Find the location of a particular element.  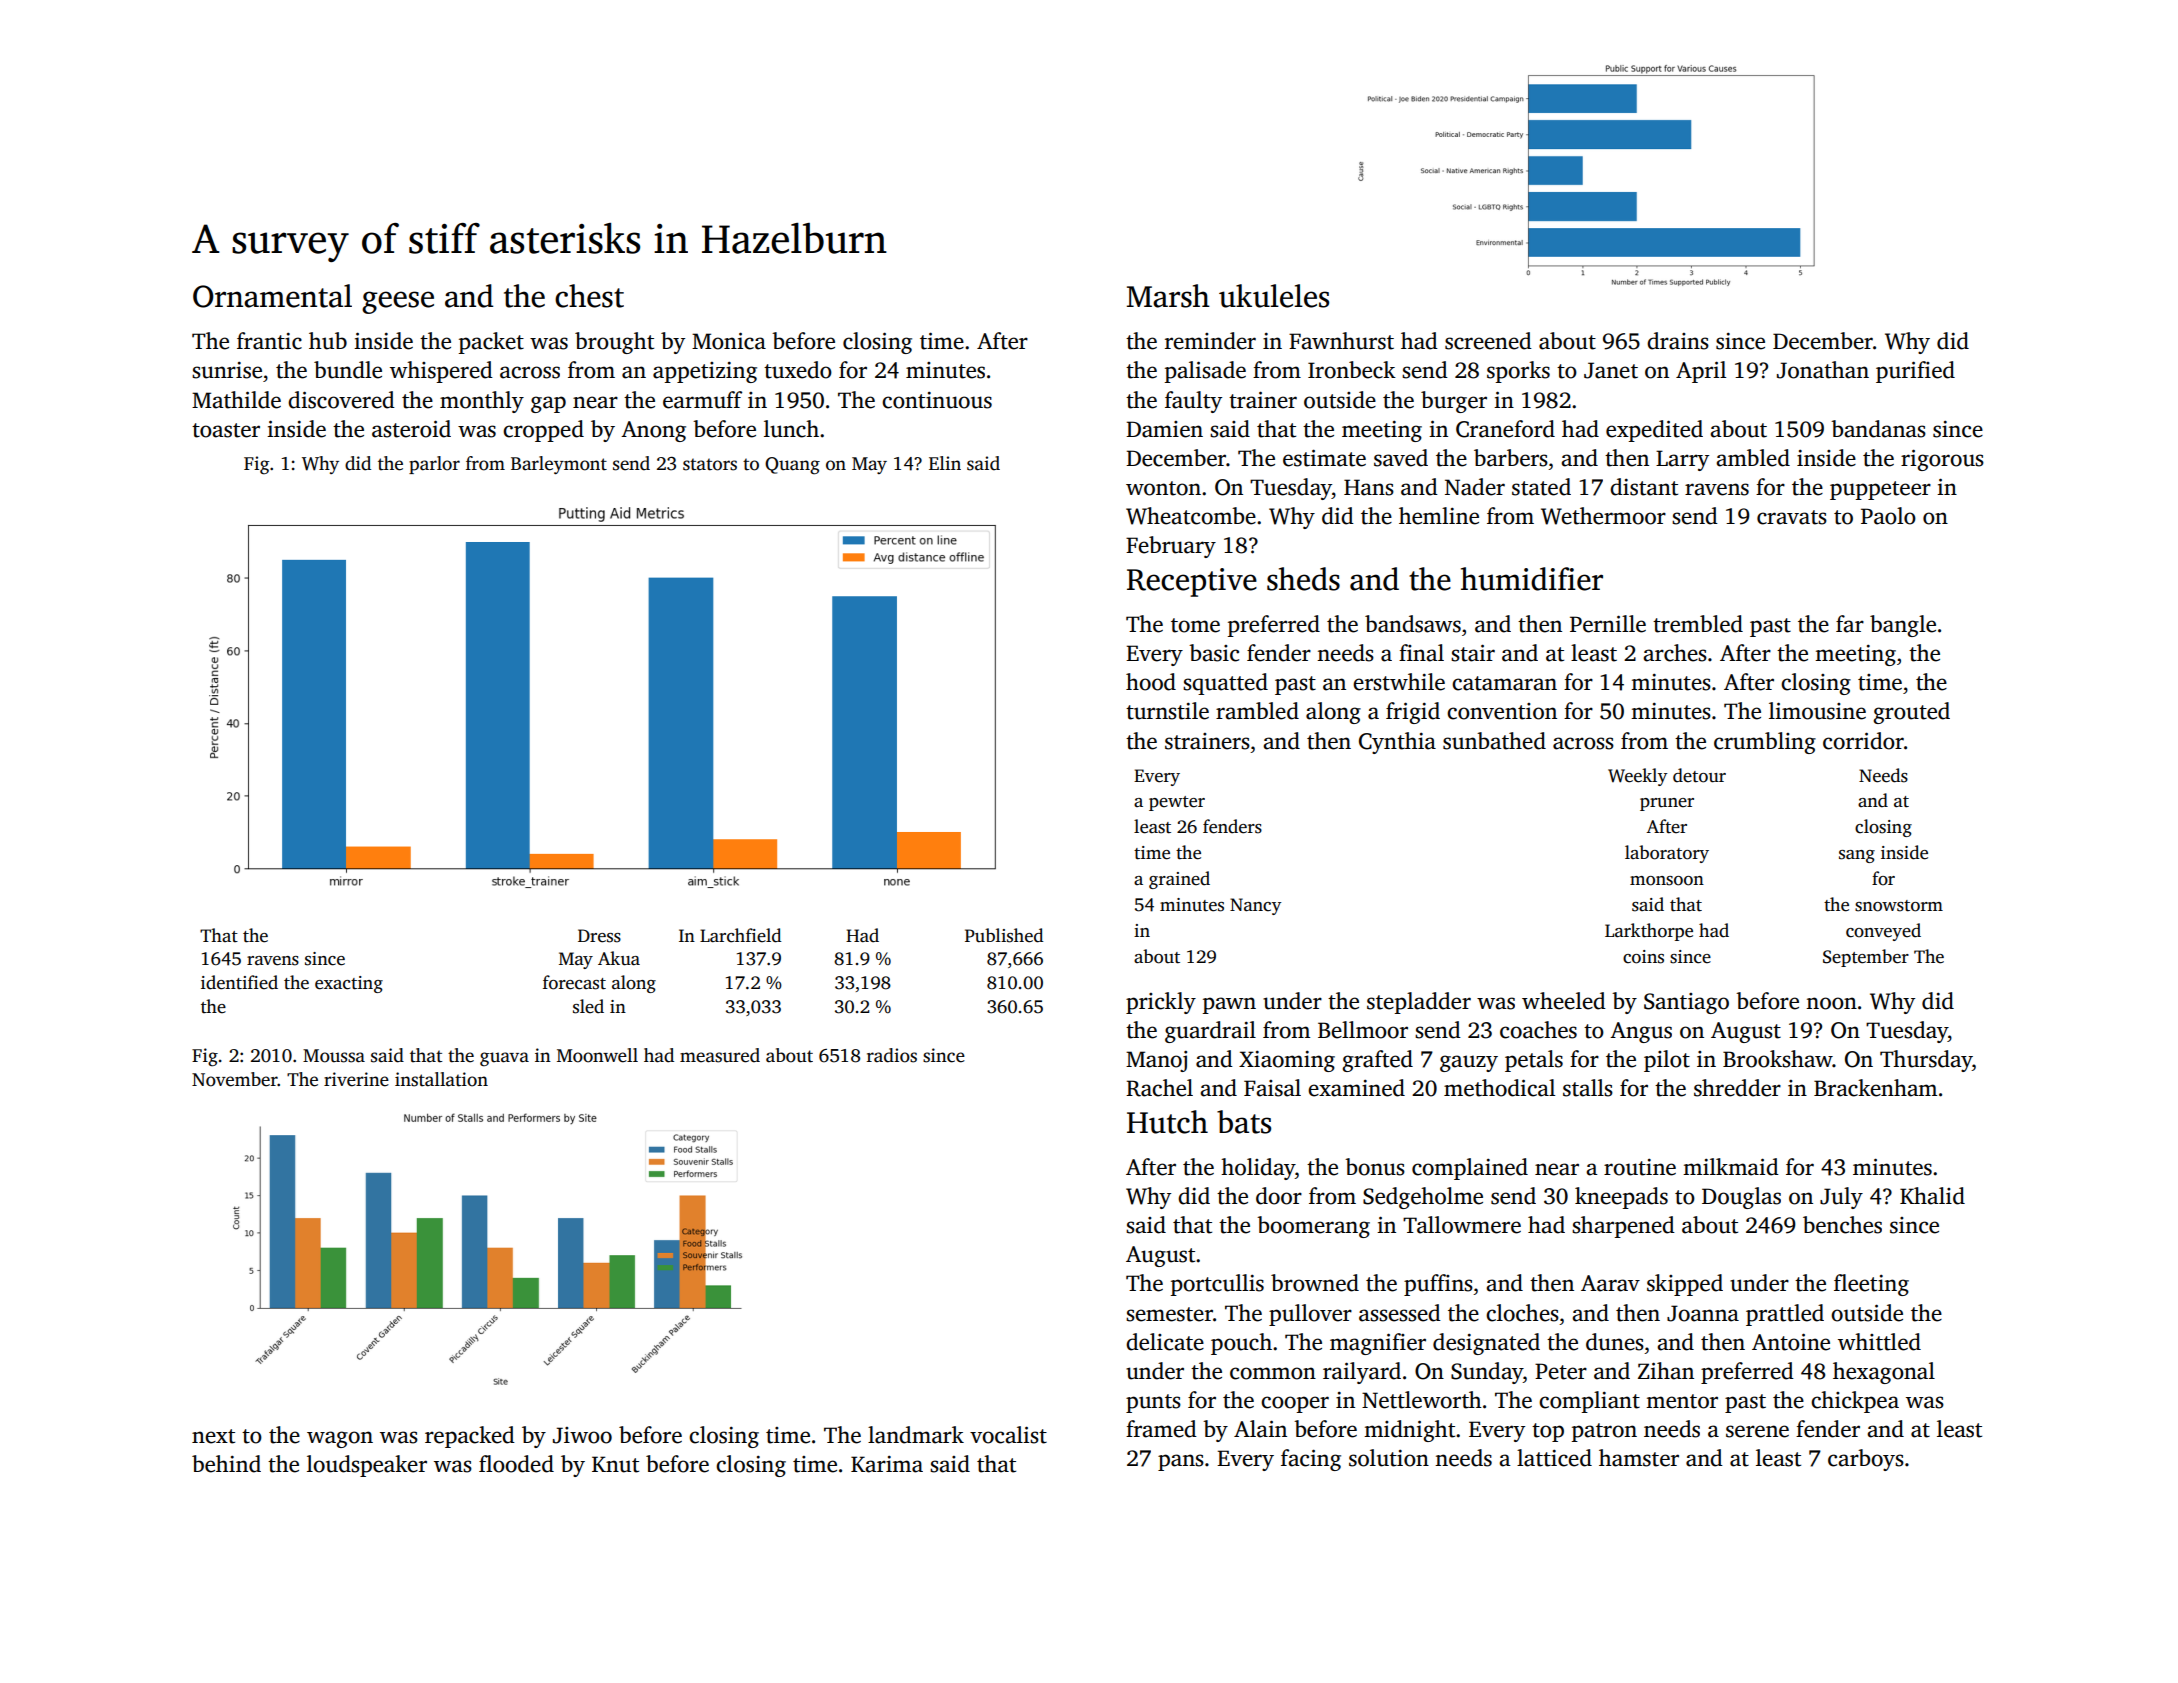

Fawnhurst is located at coordinates (1341, 341).
